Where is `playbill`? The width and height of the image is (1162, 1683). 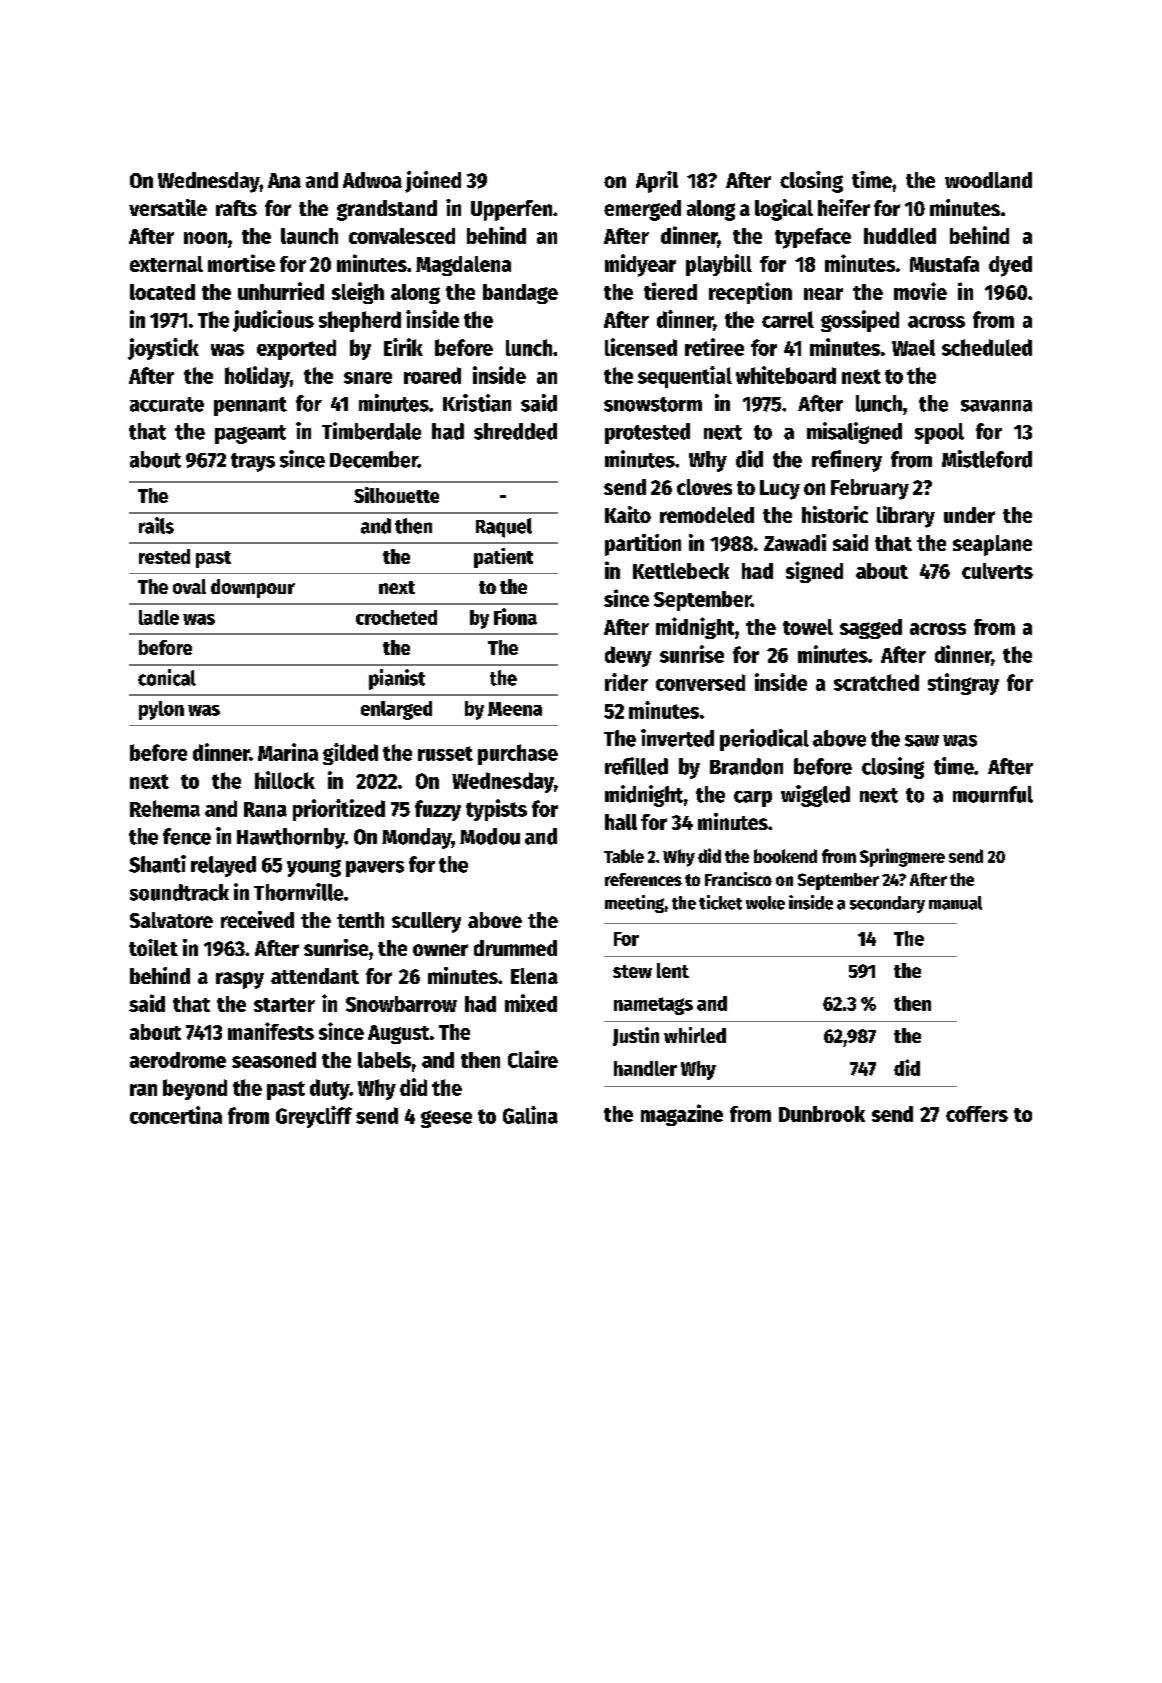
playbill is located at coordinates (719, 265).
